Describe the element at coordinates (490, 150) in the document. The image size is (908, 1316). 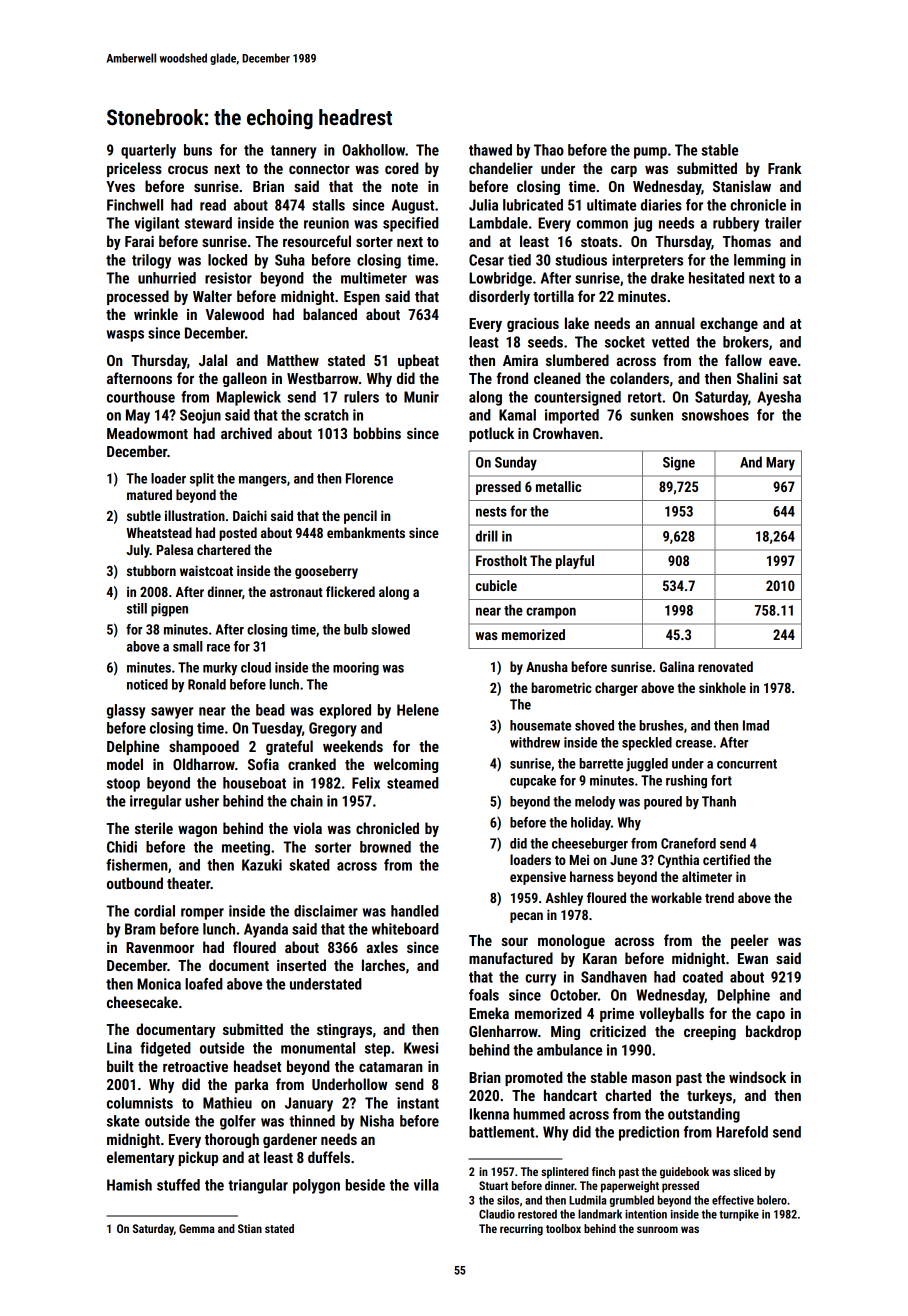
I see `thawed` at that location.
